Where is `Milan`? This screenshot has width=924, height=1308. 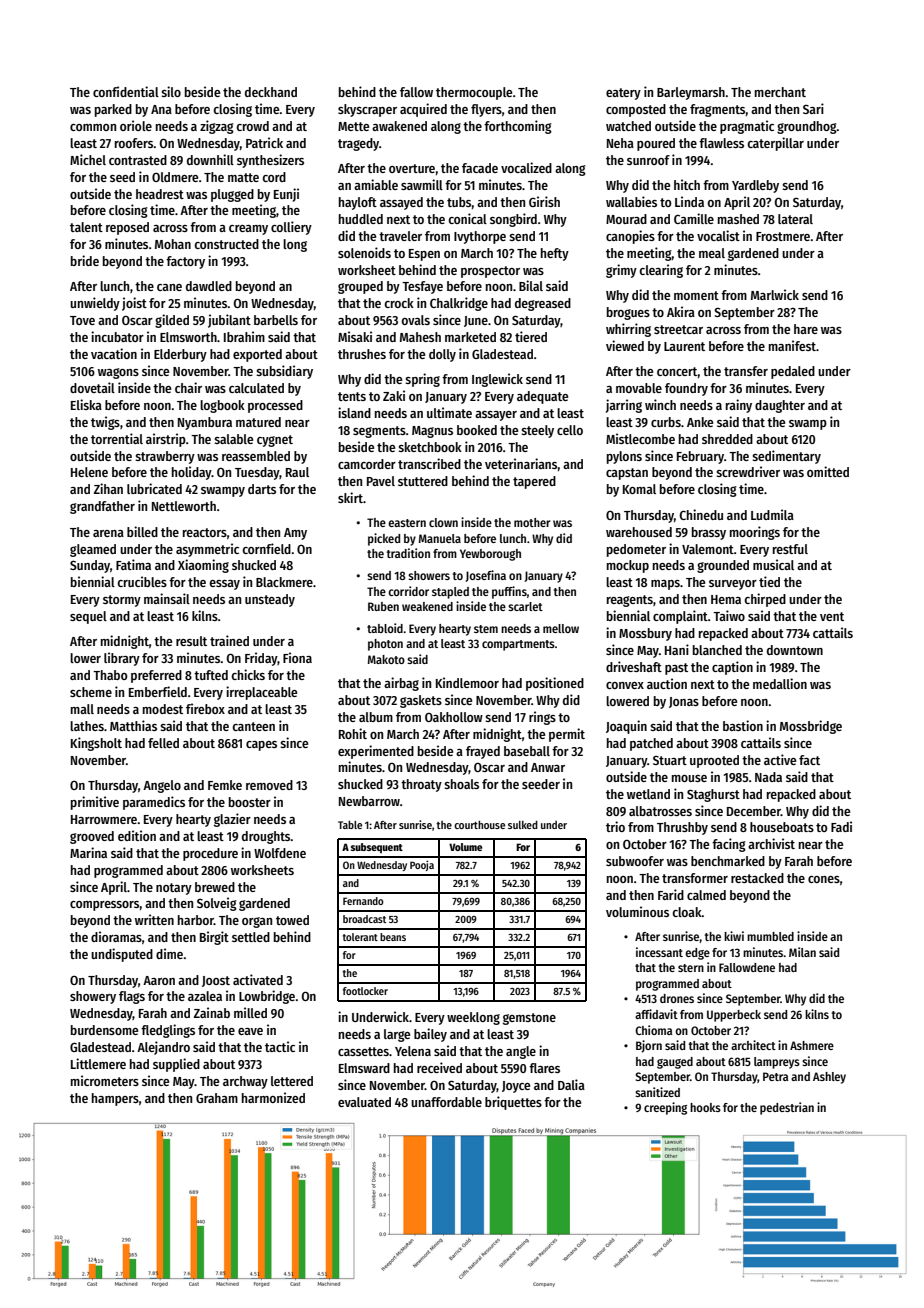
Milan is located at coordinates (802, 952).
